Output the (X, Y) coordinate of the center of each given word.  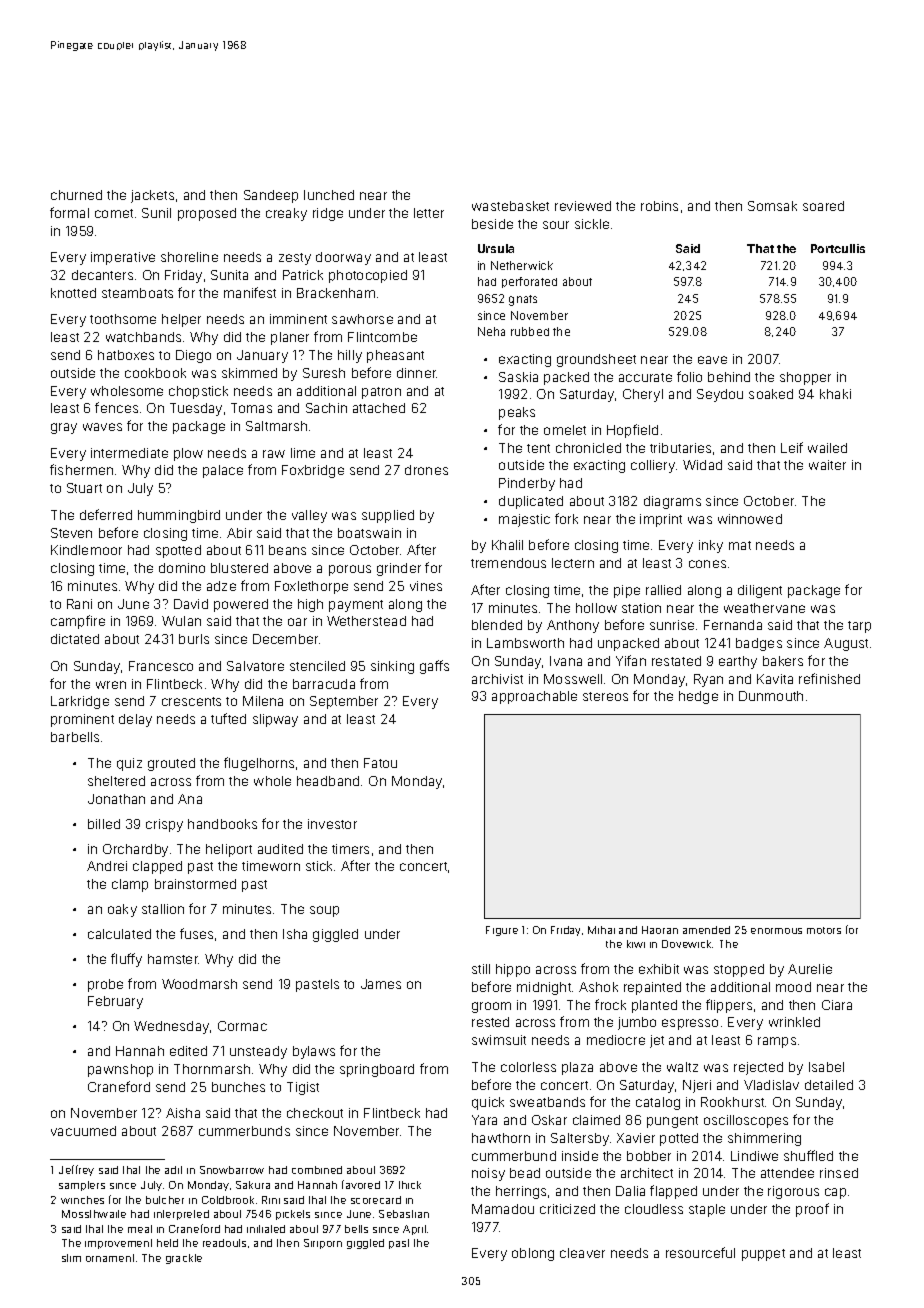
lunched (329, 195)
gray (64, 428)
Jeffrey (76, 1170)
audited (280, 849)
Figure (502, 931)
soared (823, 206)
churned (76, 195)
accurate (645, 377)
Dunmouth (771, 696)
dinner (417, 373)
